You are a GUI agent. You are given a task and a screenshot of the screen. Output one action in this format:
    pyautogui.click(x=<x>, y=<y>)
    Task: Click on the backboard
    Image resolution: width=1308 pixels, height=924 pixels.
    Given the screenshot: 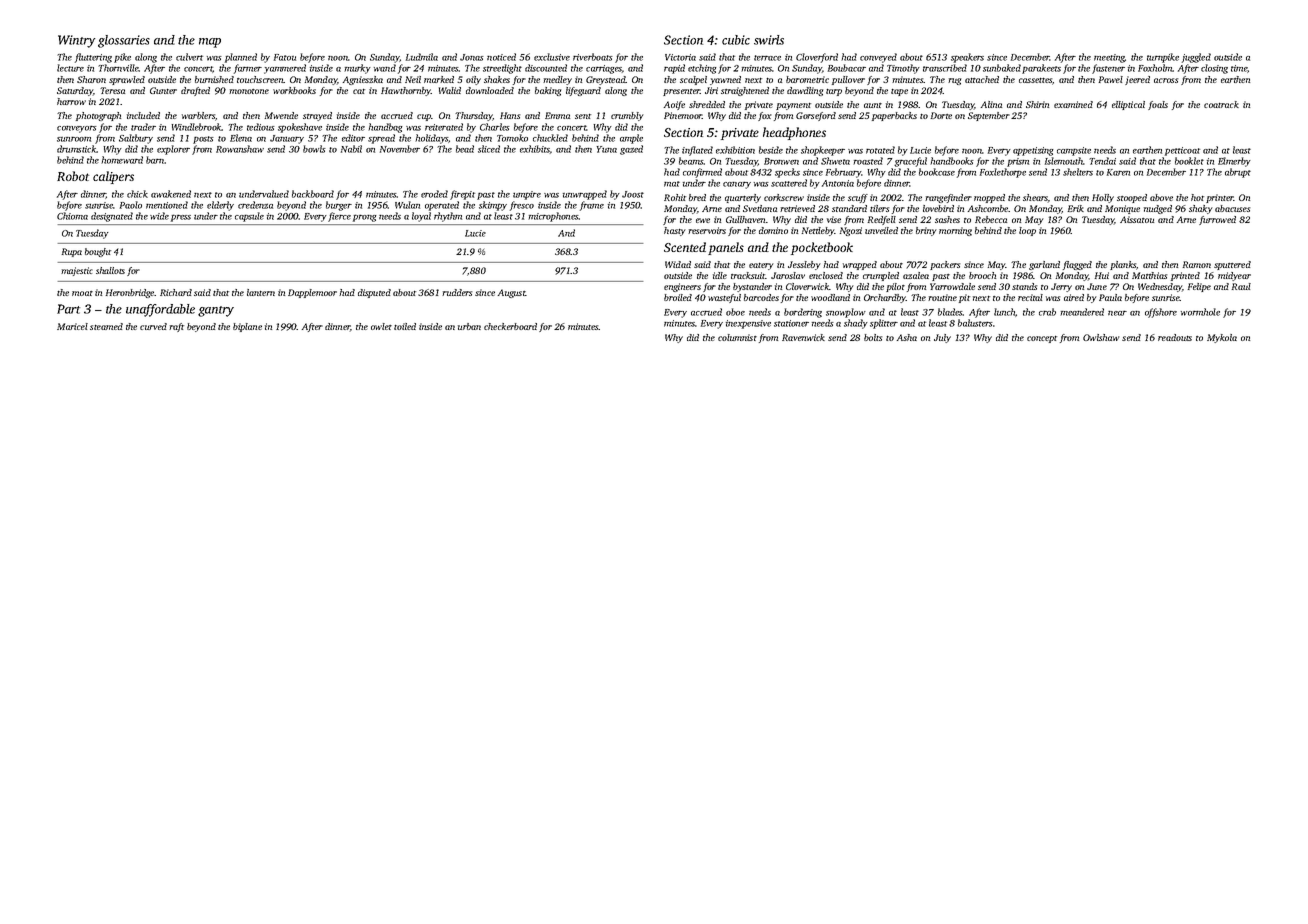 What is the action you would take?
    pyautogui.click(x=313, y=194)
